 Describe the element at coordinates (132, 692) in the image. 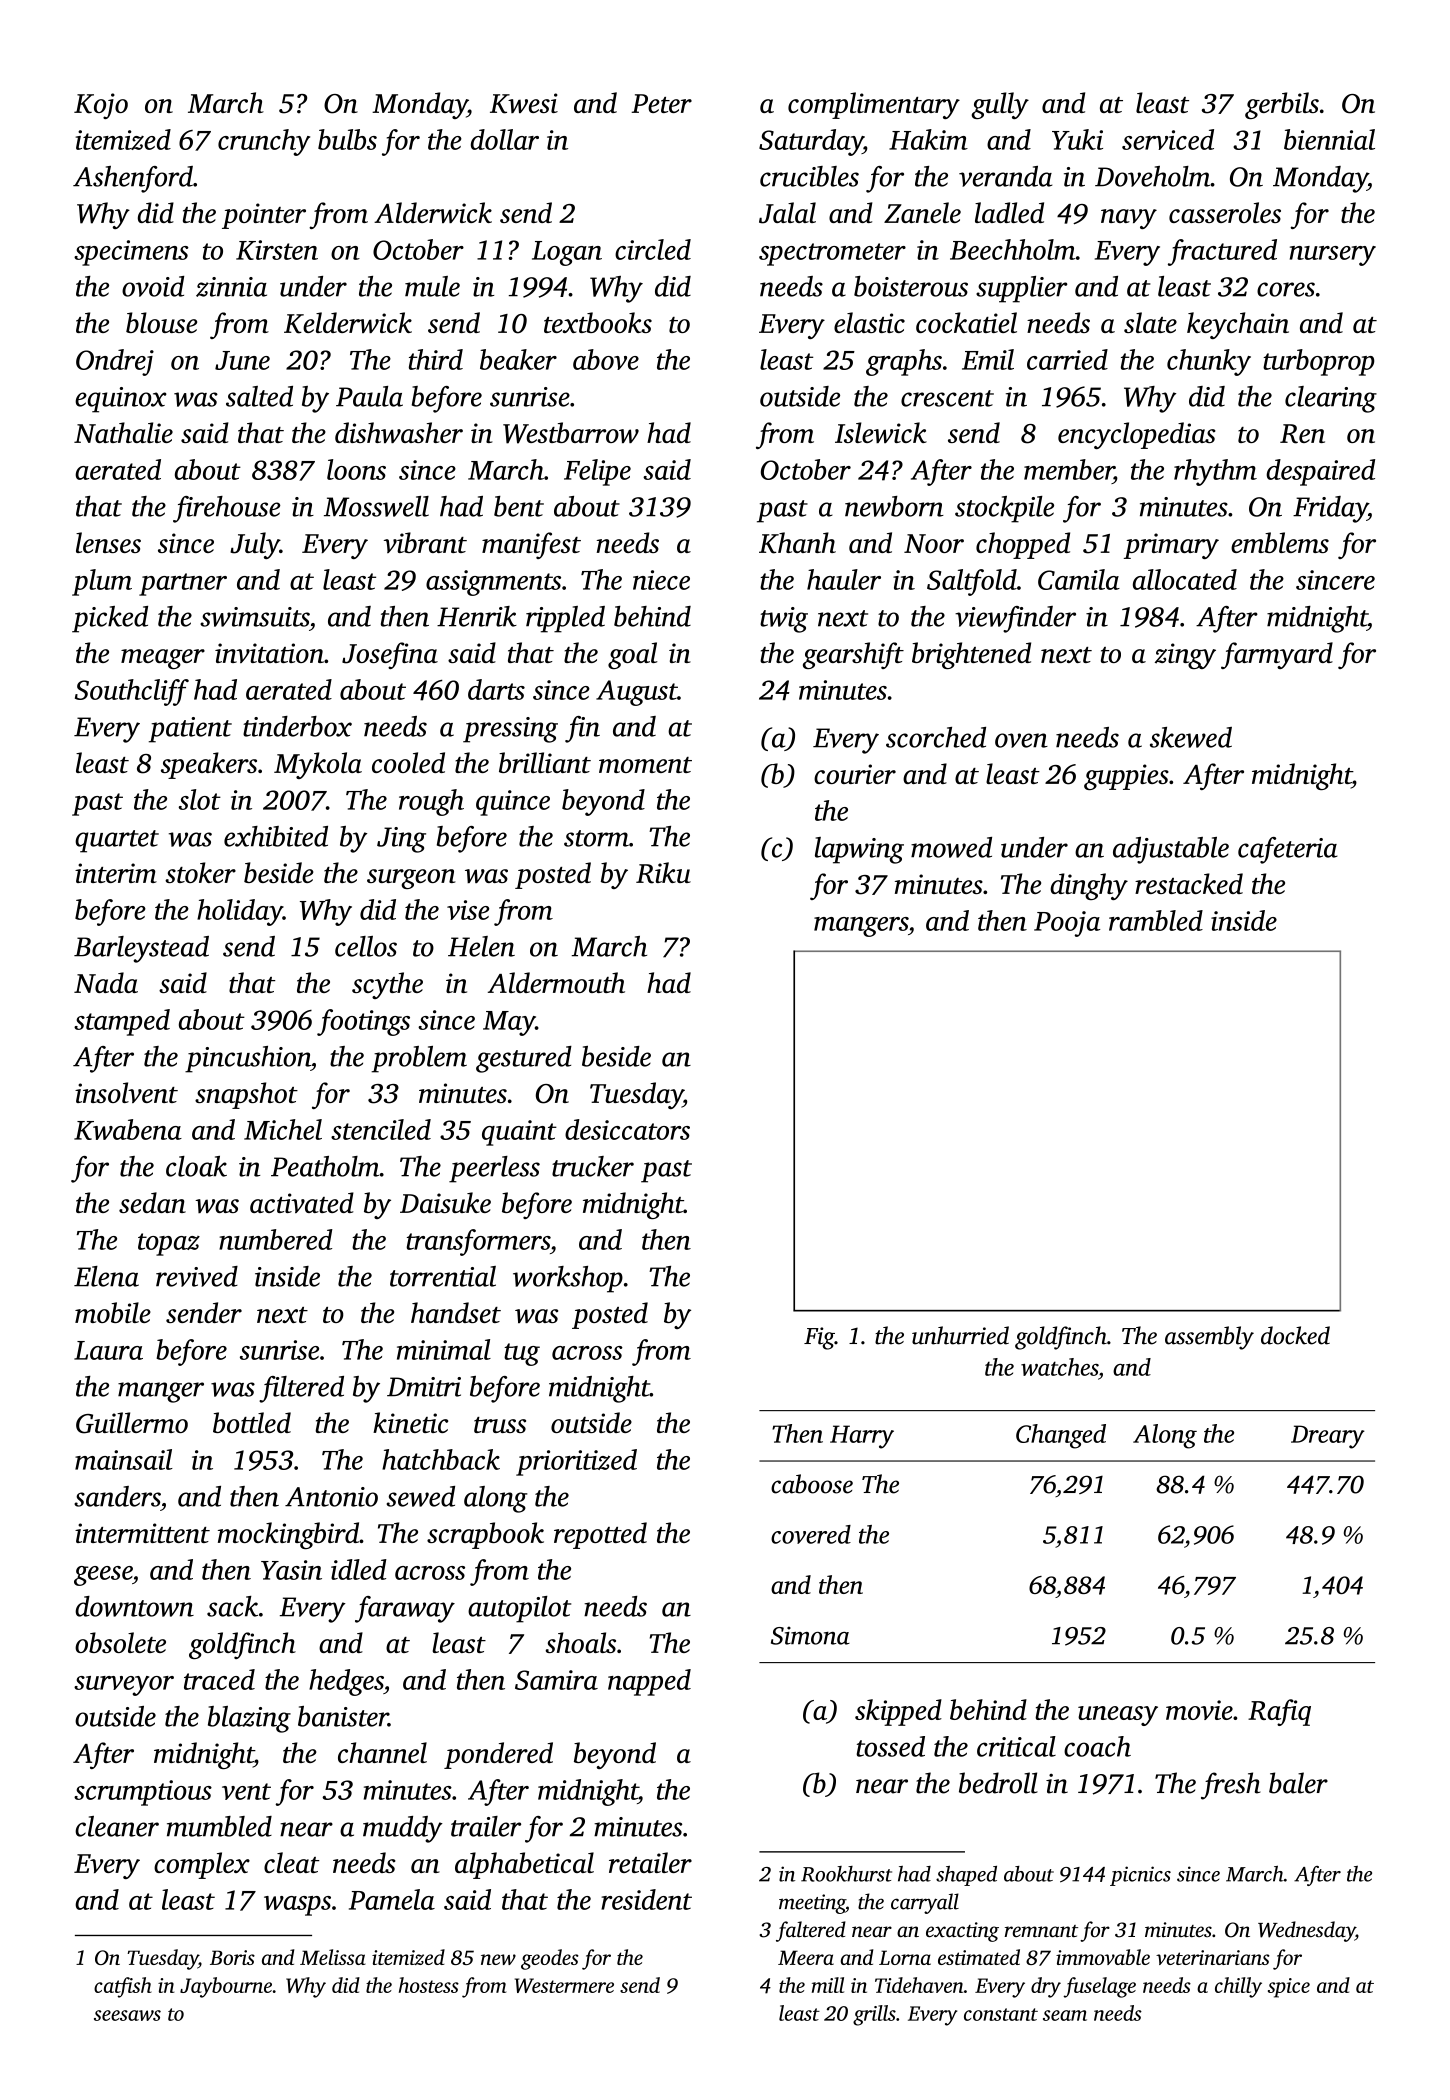

I see `Southcliff` at that location.
